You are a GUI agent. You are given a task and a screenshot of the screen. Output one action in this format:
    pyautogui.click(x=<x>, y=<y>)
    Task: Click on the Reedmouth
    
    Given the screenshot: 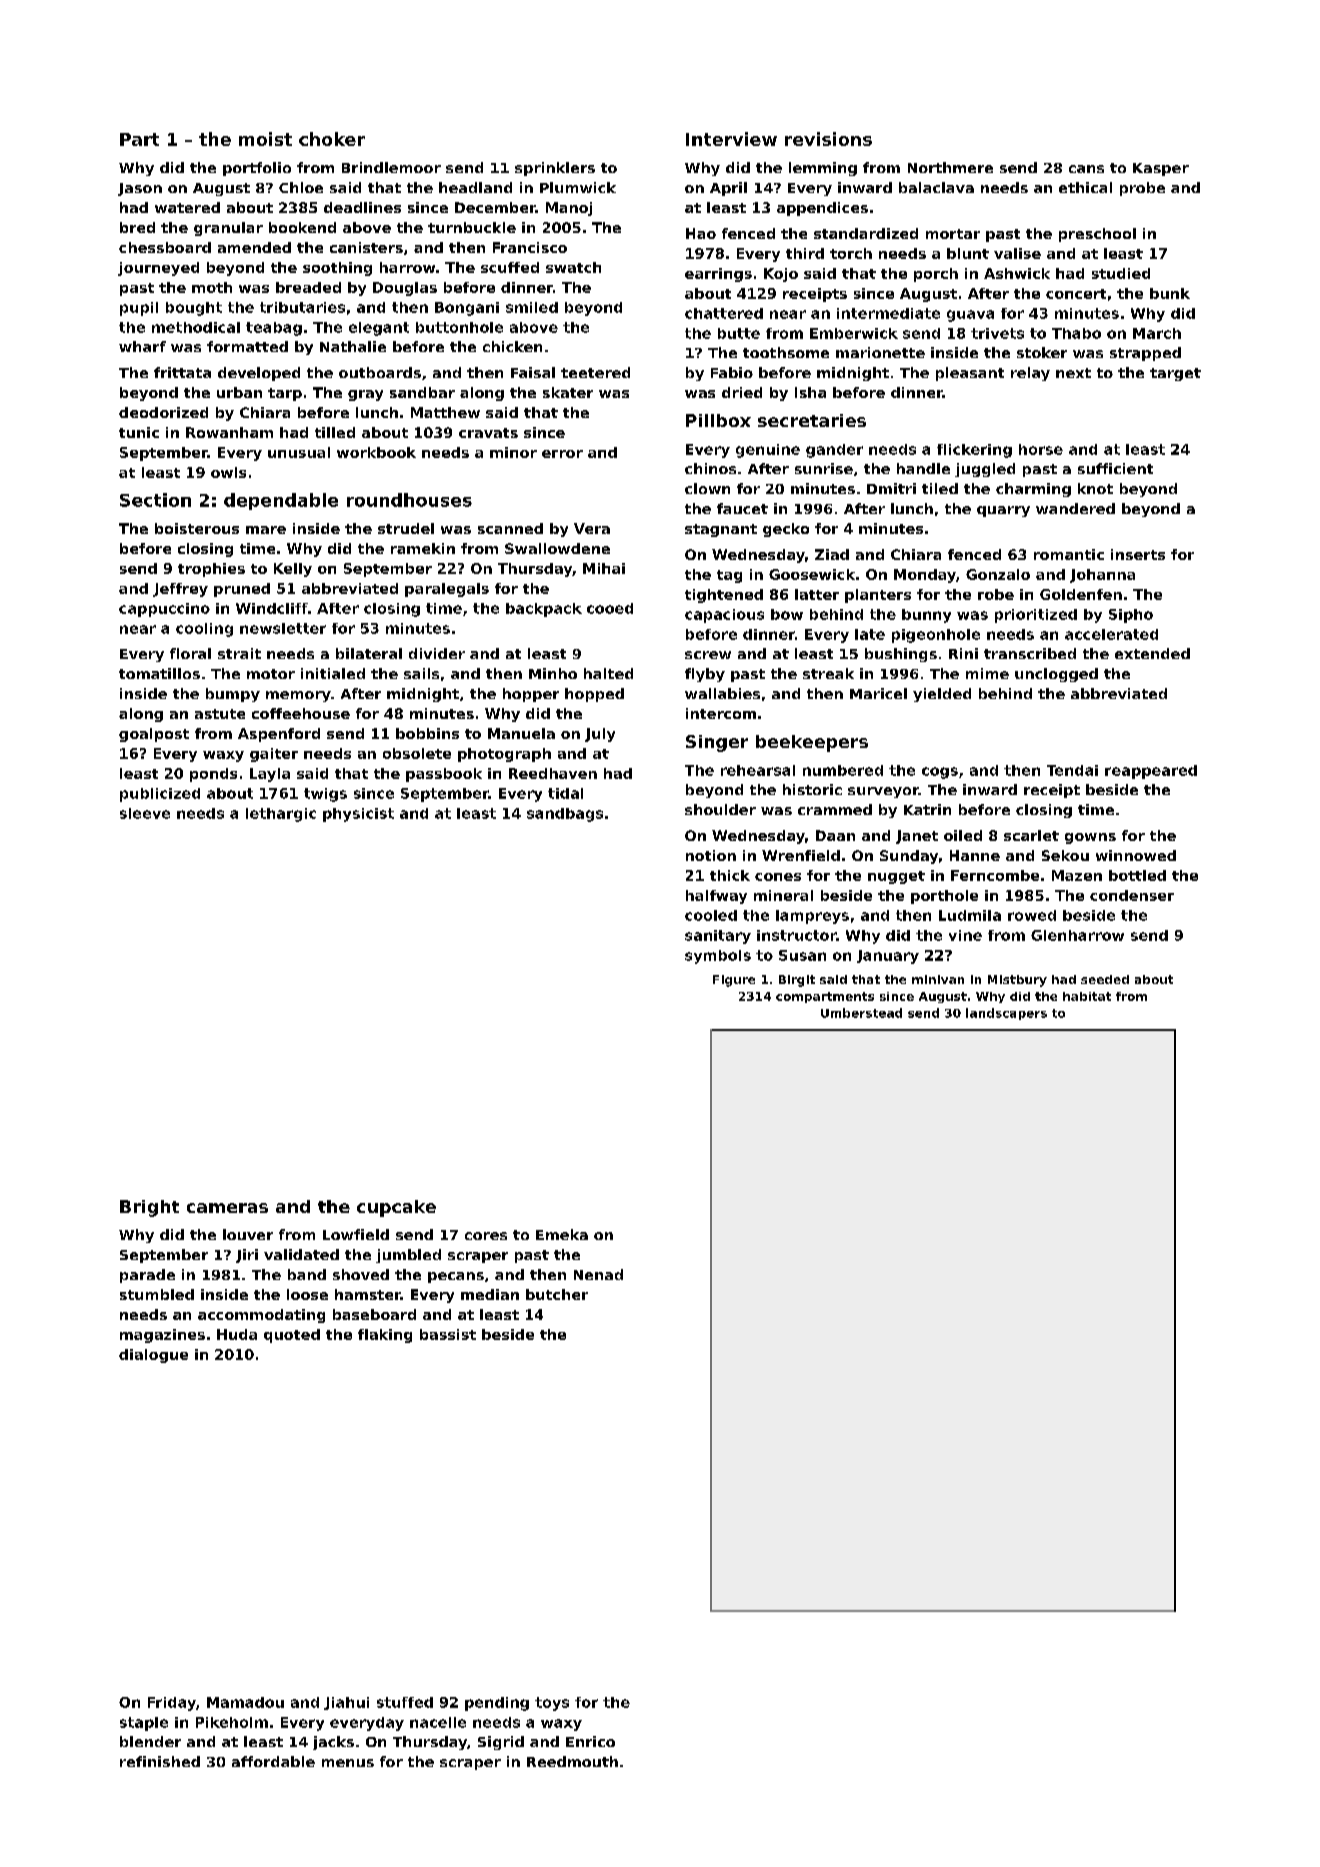 What is the action you would take?
    pyautogui.click(x=572, y=1761)
